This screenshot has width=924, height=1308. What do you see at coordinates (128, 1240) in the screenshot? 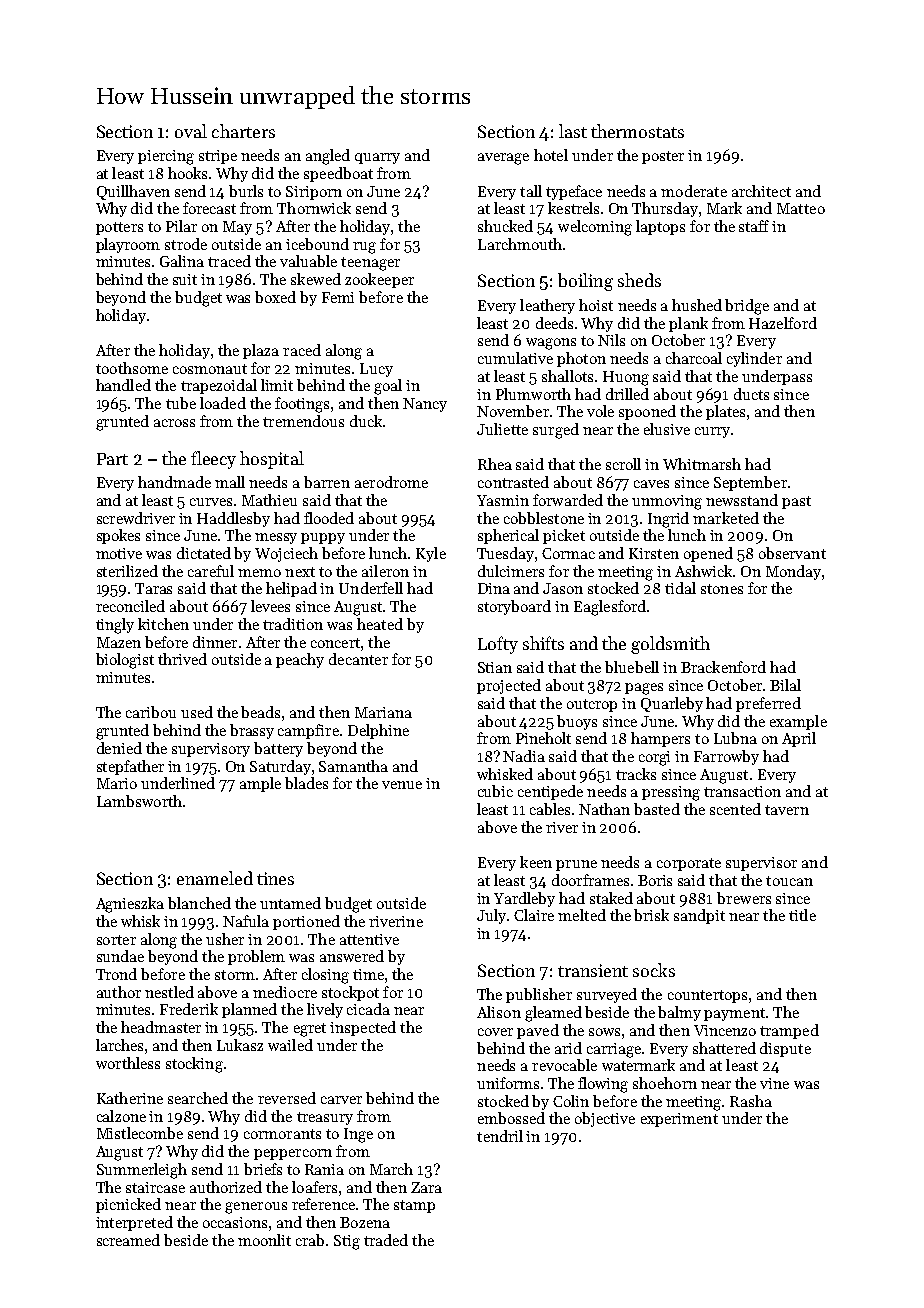
I see `screamed` at bounding box center [128, 1240].
